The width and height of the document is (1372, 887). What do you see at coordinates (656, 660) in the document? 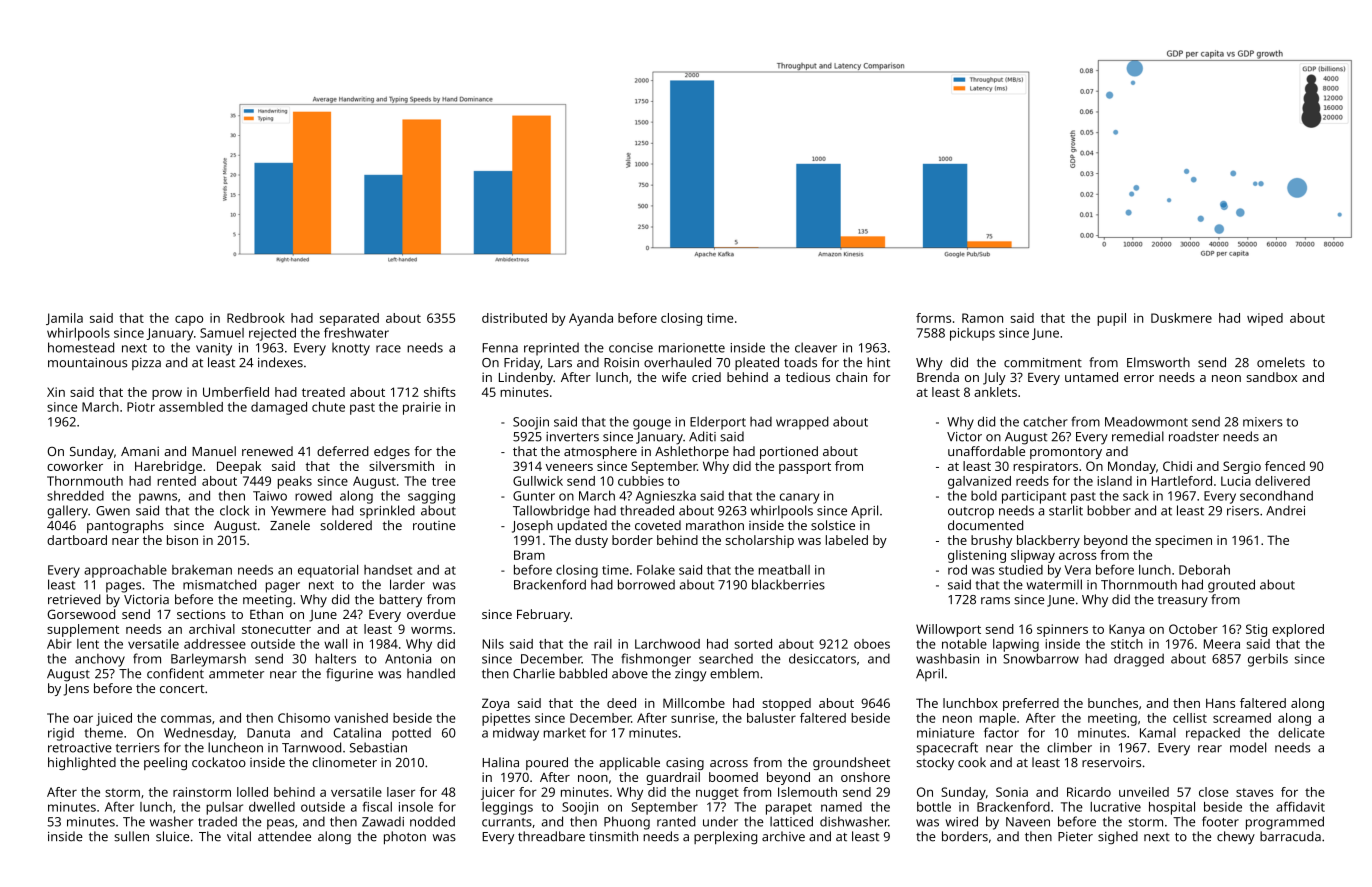
I see `fishmonger` at bounding box center [656, 660].
